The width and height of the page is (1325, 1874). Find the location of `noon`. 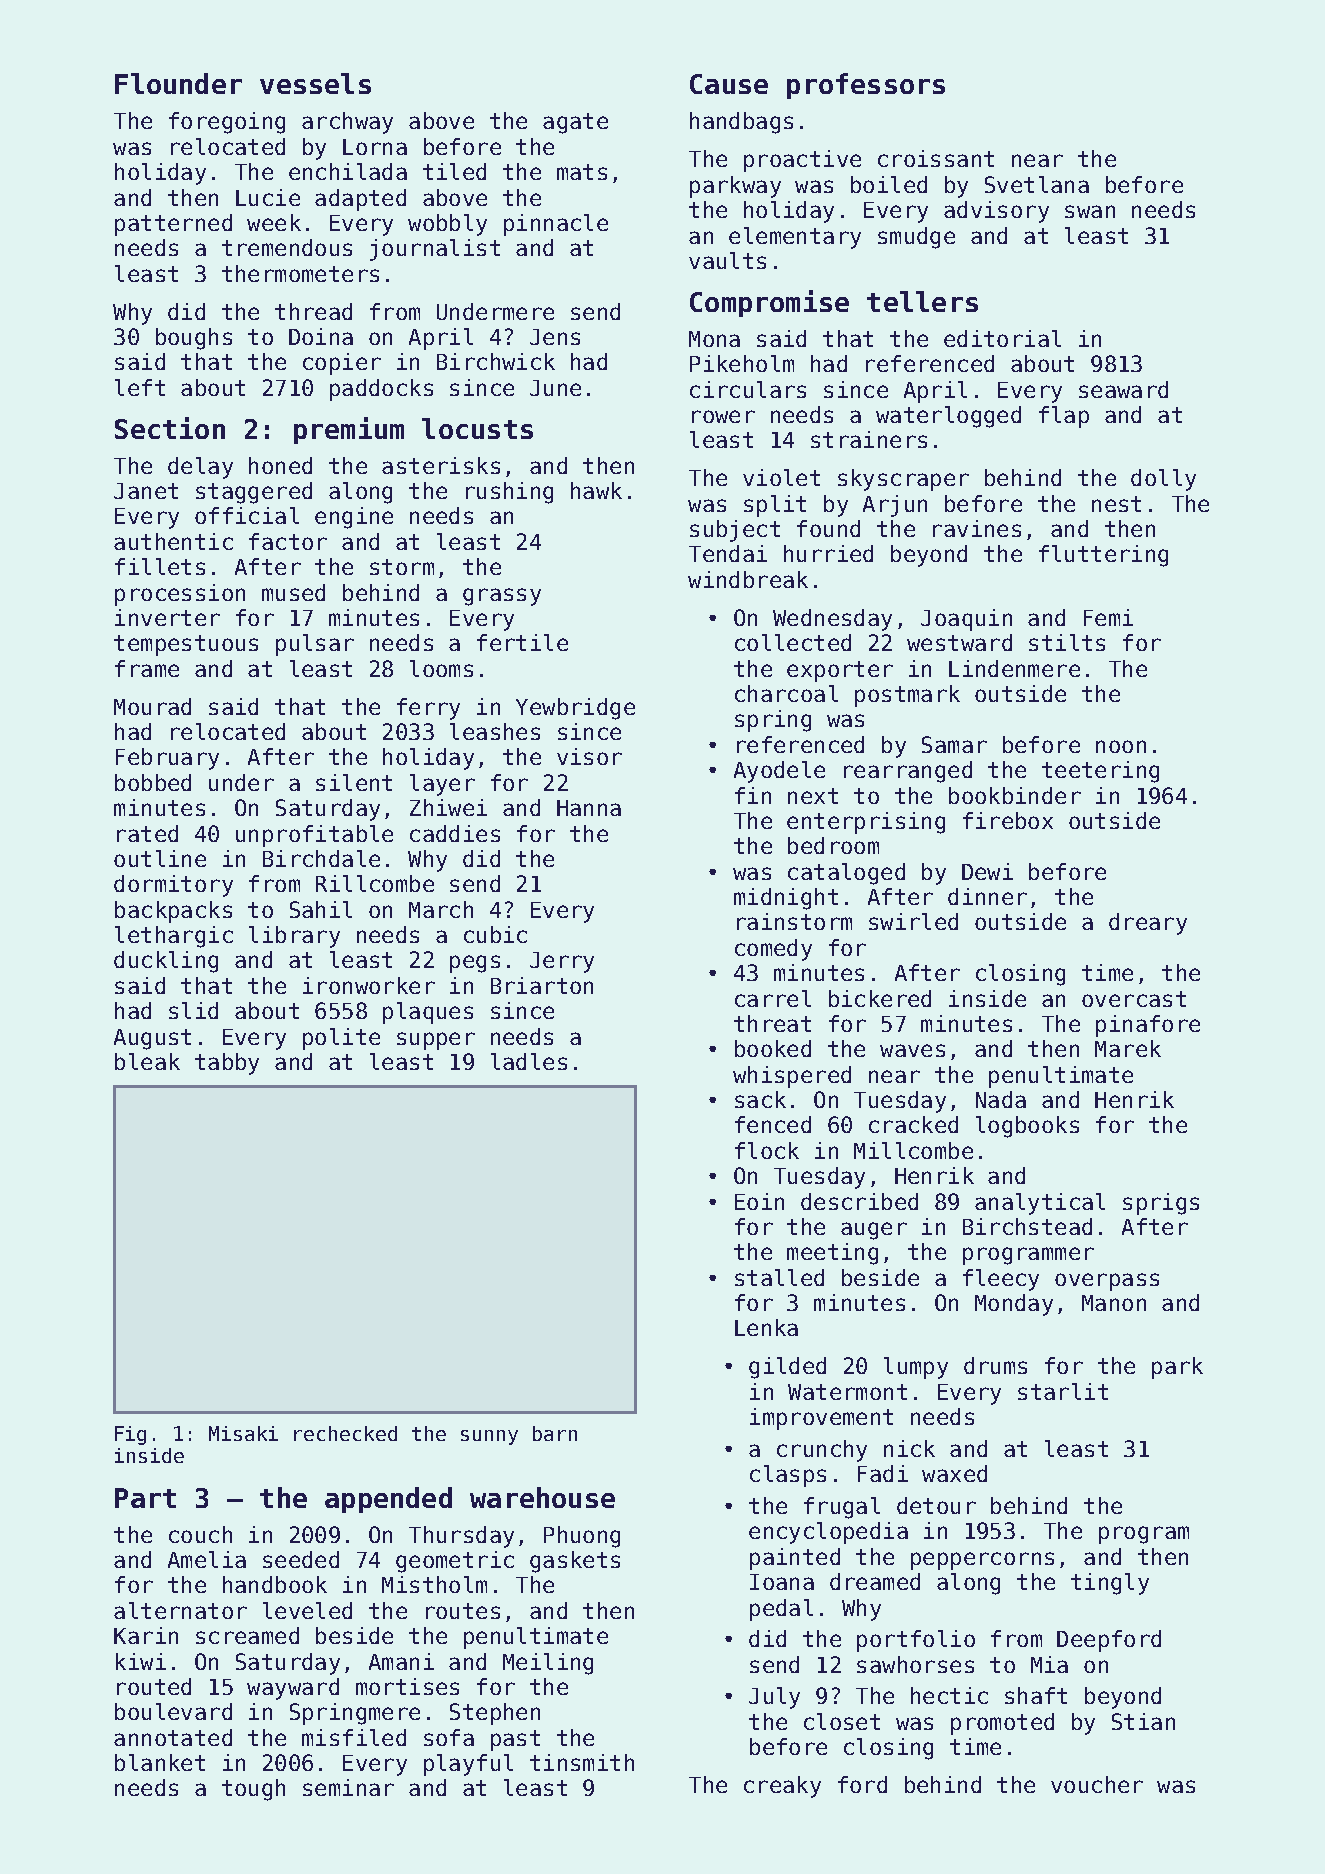

noon is located at coordinates (1121, 746).
